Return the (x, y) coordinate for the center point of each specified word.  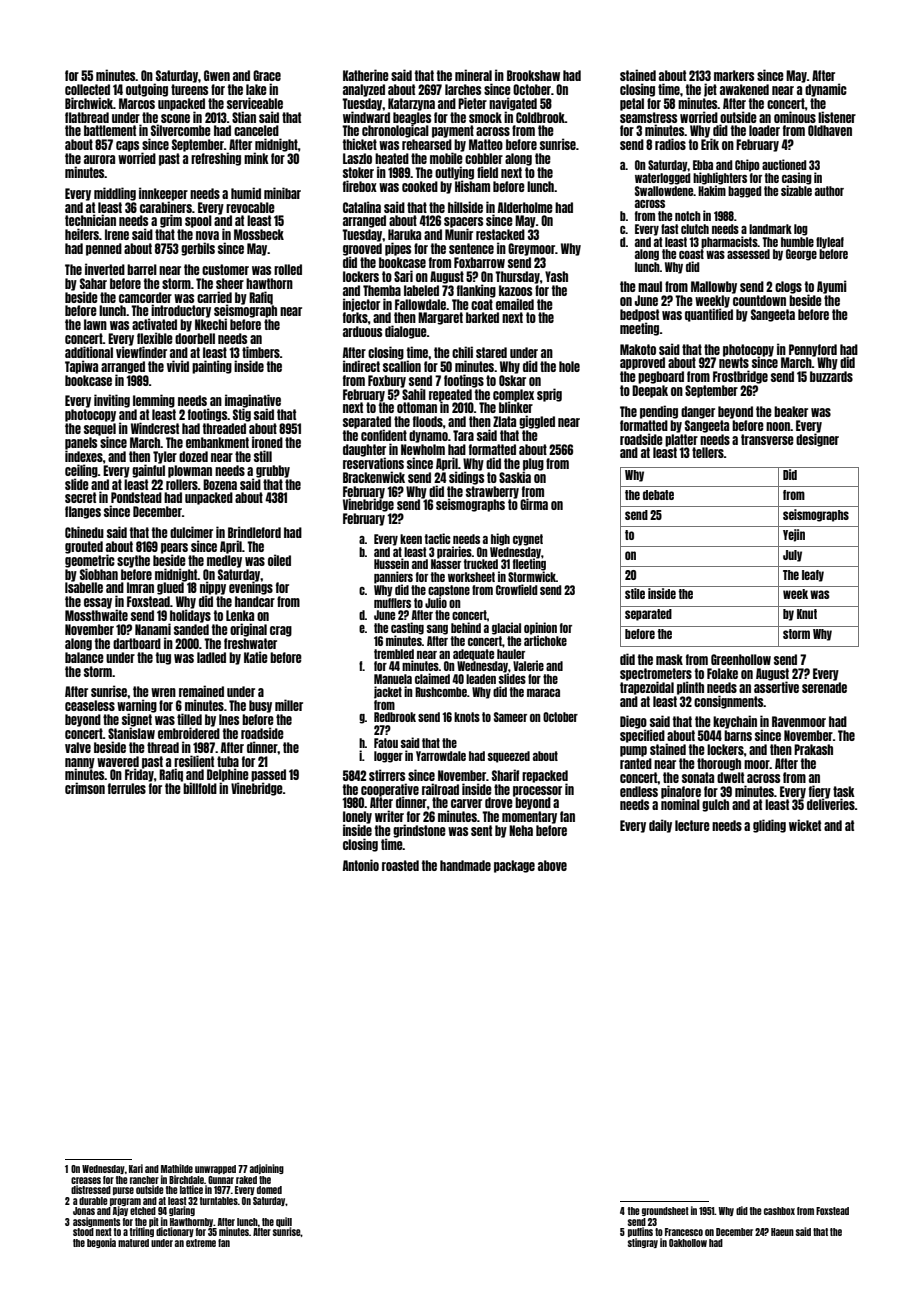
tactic (438, 538)
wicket (805, 825)
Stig (242, 415)
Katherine (366, 75)
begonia (101, 1243)
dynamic (826, 90)
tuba (228, 761)
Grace (267, 75)
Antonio (361, 865)
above (552, 865)
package (514, 866)
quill (284, 1222)
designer (817, 440)
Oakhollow (688, 1243)
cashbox (779, 1211)
